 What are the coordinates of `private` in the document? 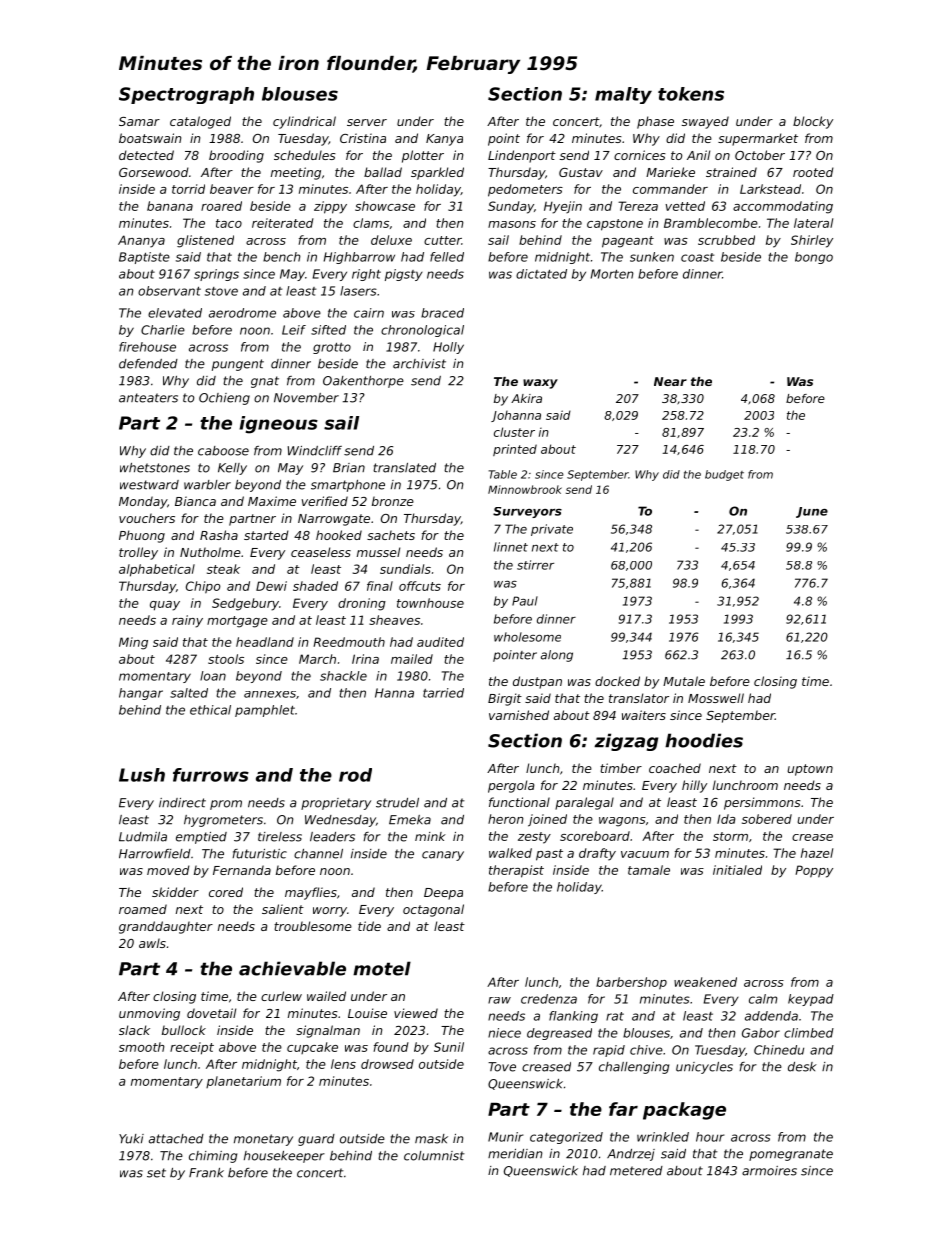 It's located at (552, 530).
